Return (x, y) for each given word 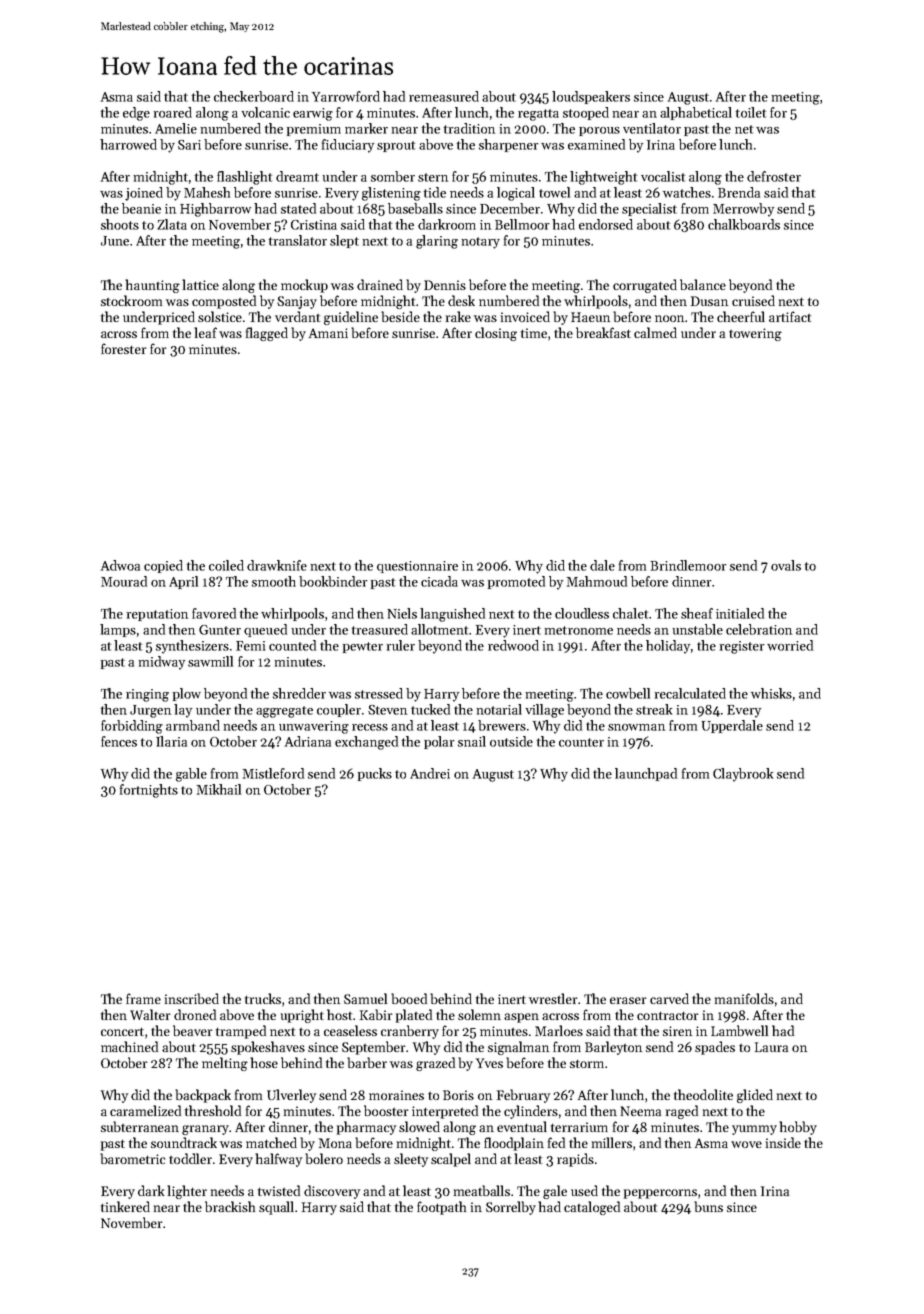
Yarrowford (346, 96)
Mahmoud (597, 581)
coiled (226, 565)
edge (136, 114)
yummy (754, 1130)
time (534, 333)
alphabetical (696, 113)
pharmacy (366, 1128)
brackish (230, 1206)
